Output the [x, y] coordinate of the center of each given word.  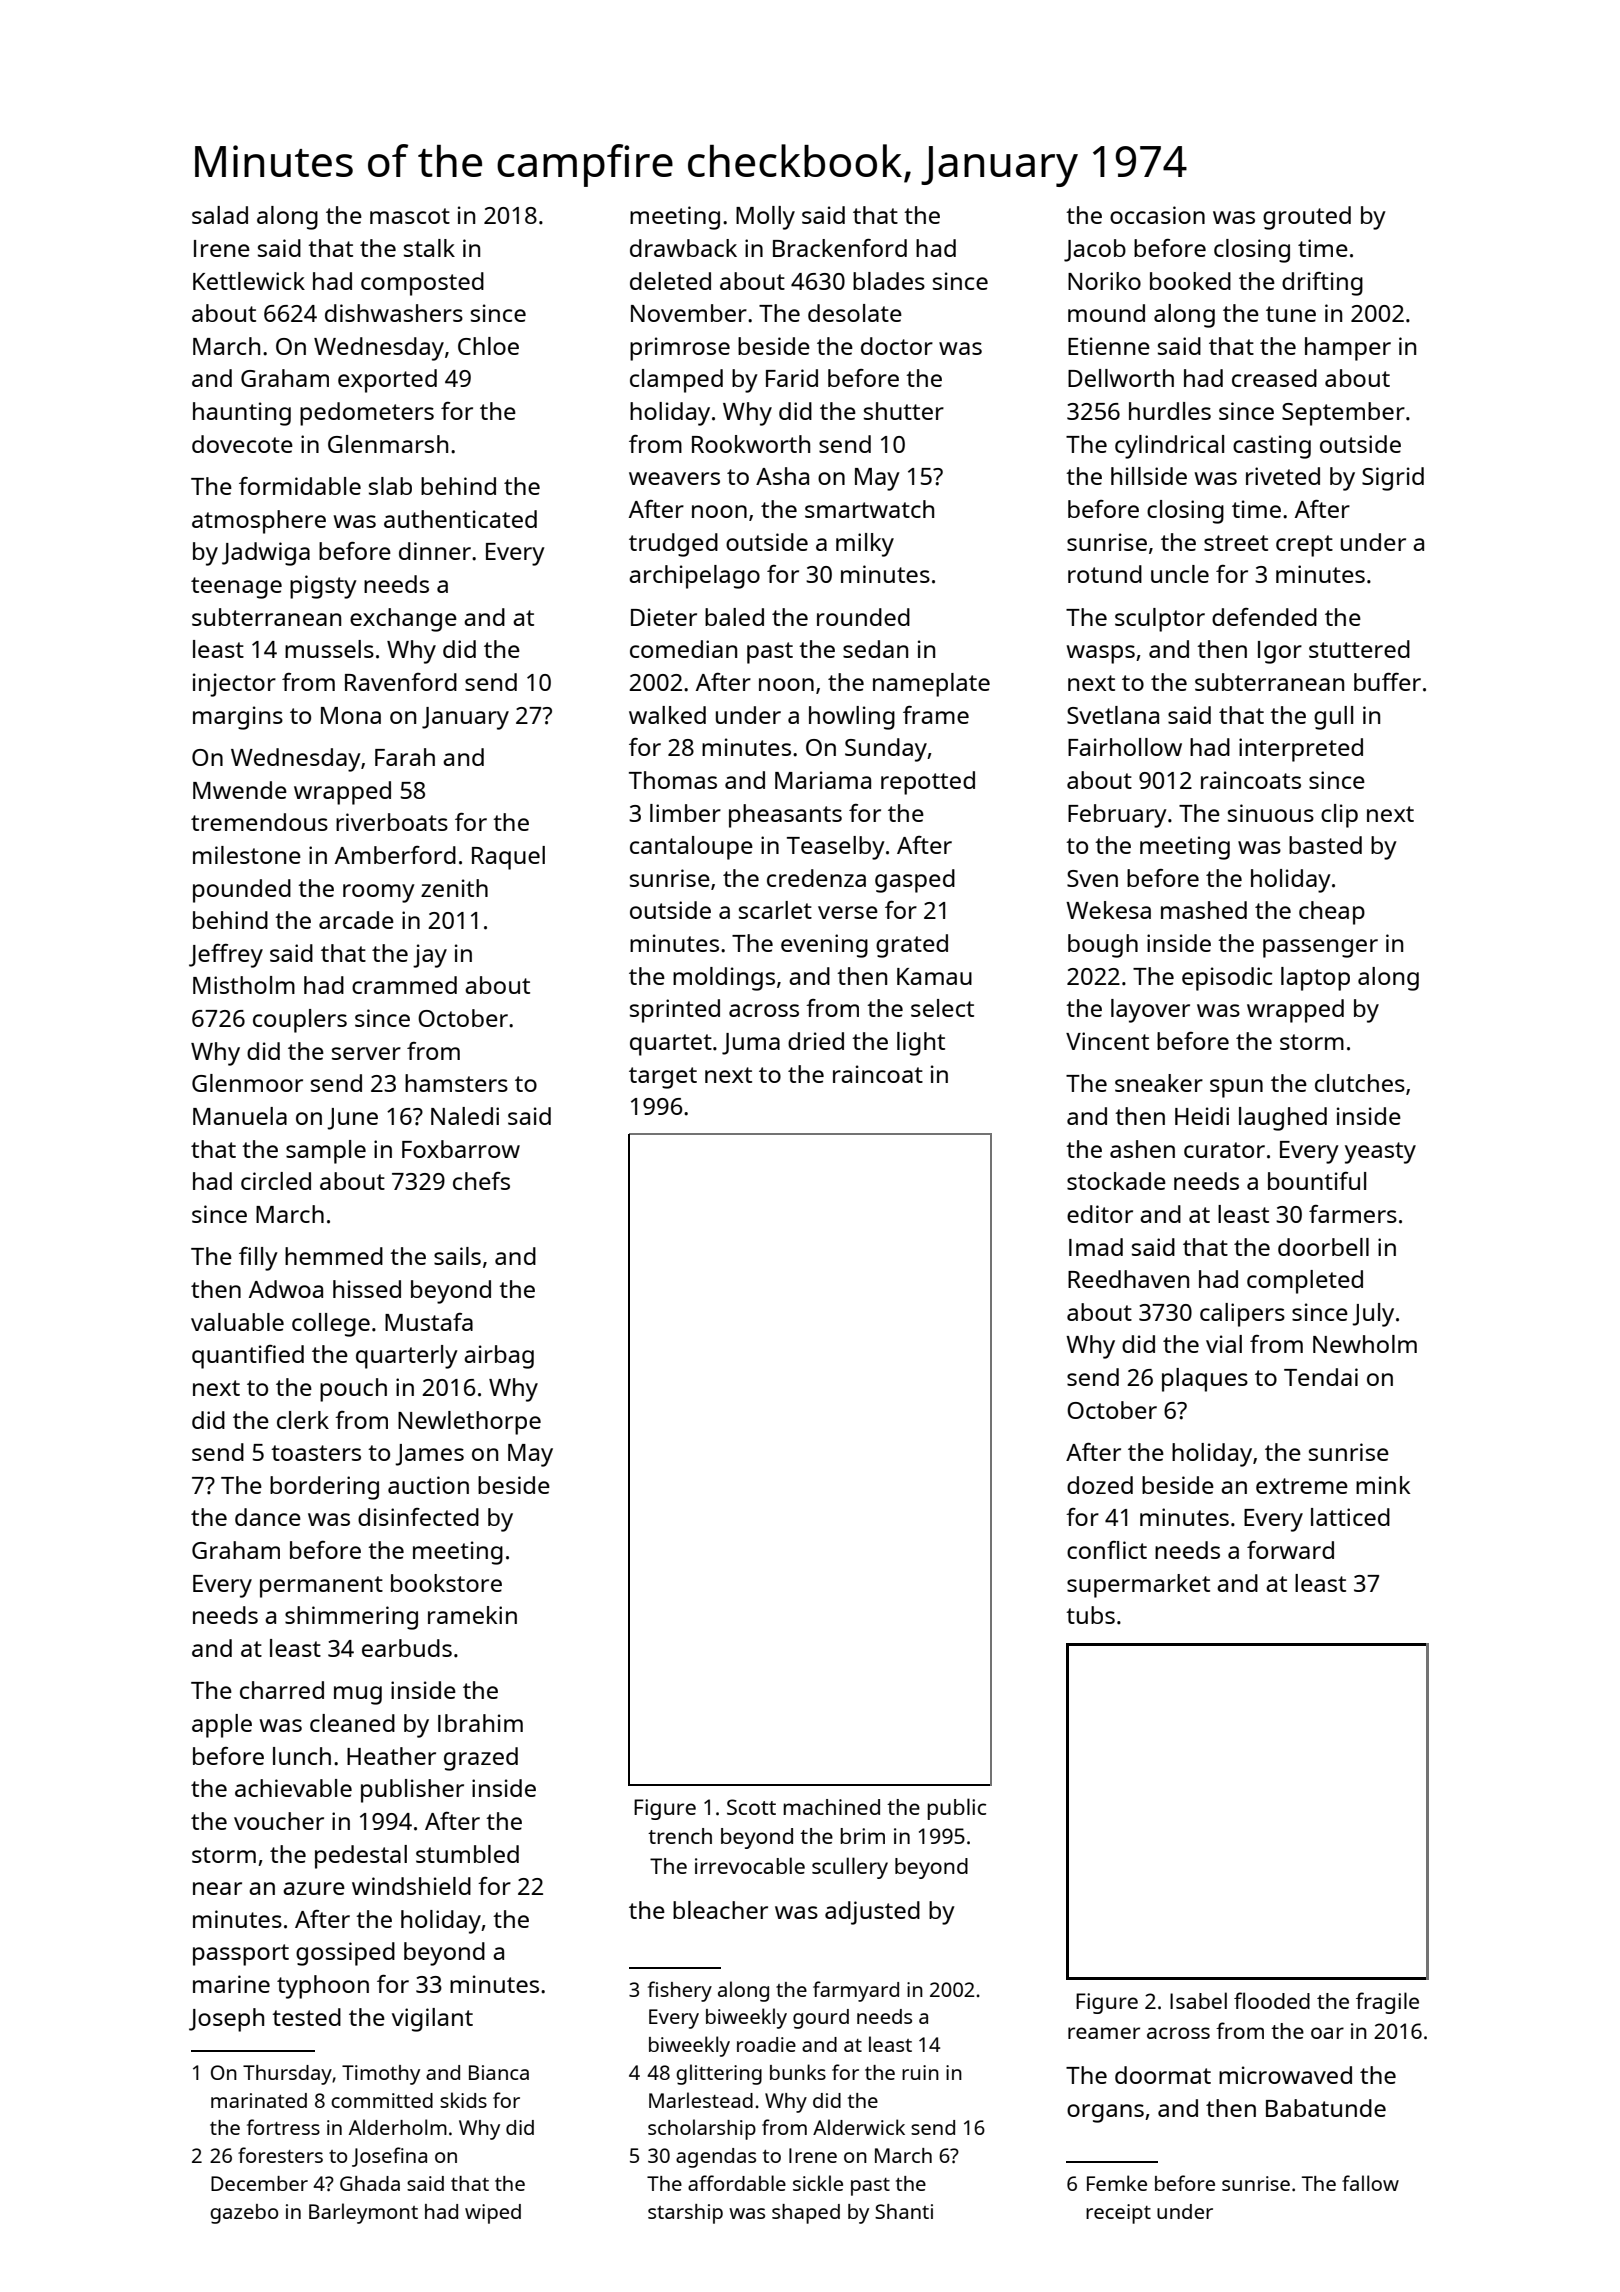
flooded [1272, 2000]
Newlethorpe [469, 1423]
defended [1264, 617]
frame [936, 715]
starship [685, 2214]
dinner [435, 551]
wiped [493, 2214]
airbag [499, 1357]
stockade [1116, 1181]
